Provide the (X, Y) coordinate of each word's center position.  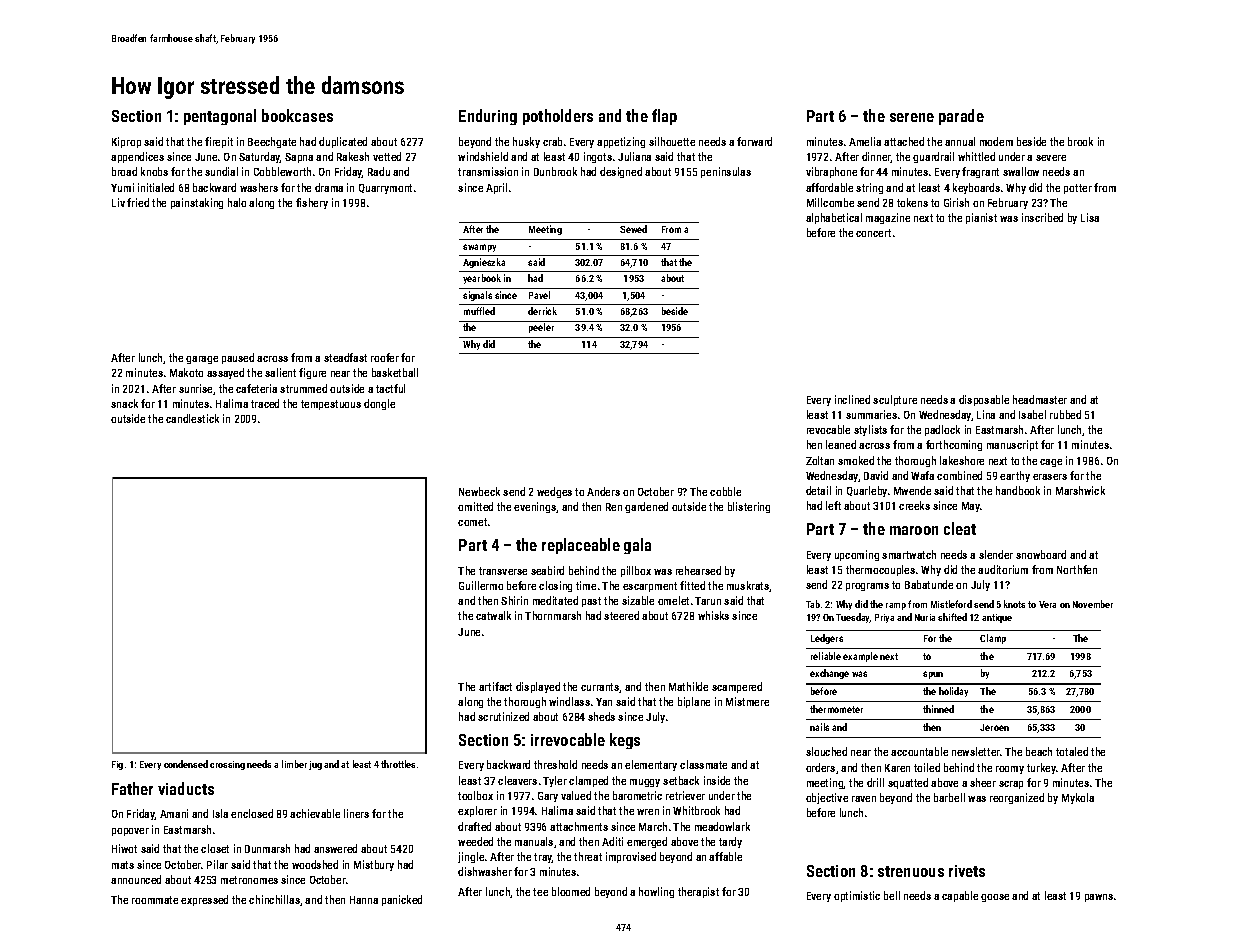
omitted (475, 506)
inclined (852, 399)
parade (961, 117)
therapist (698, 892)
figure (312, 373)
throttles (398, 764)
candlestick (192, 418)
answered (335, 848)
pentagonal (220, 117)
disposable (984, 400)
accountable (919, 751)
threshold (555, 764)
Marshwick (1080, 490)
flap (664, 117)
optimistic (857, 896)
